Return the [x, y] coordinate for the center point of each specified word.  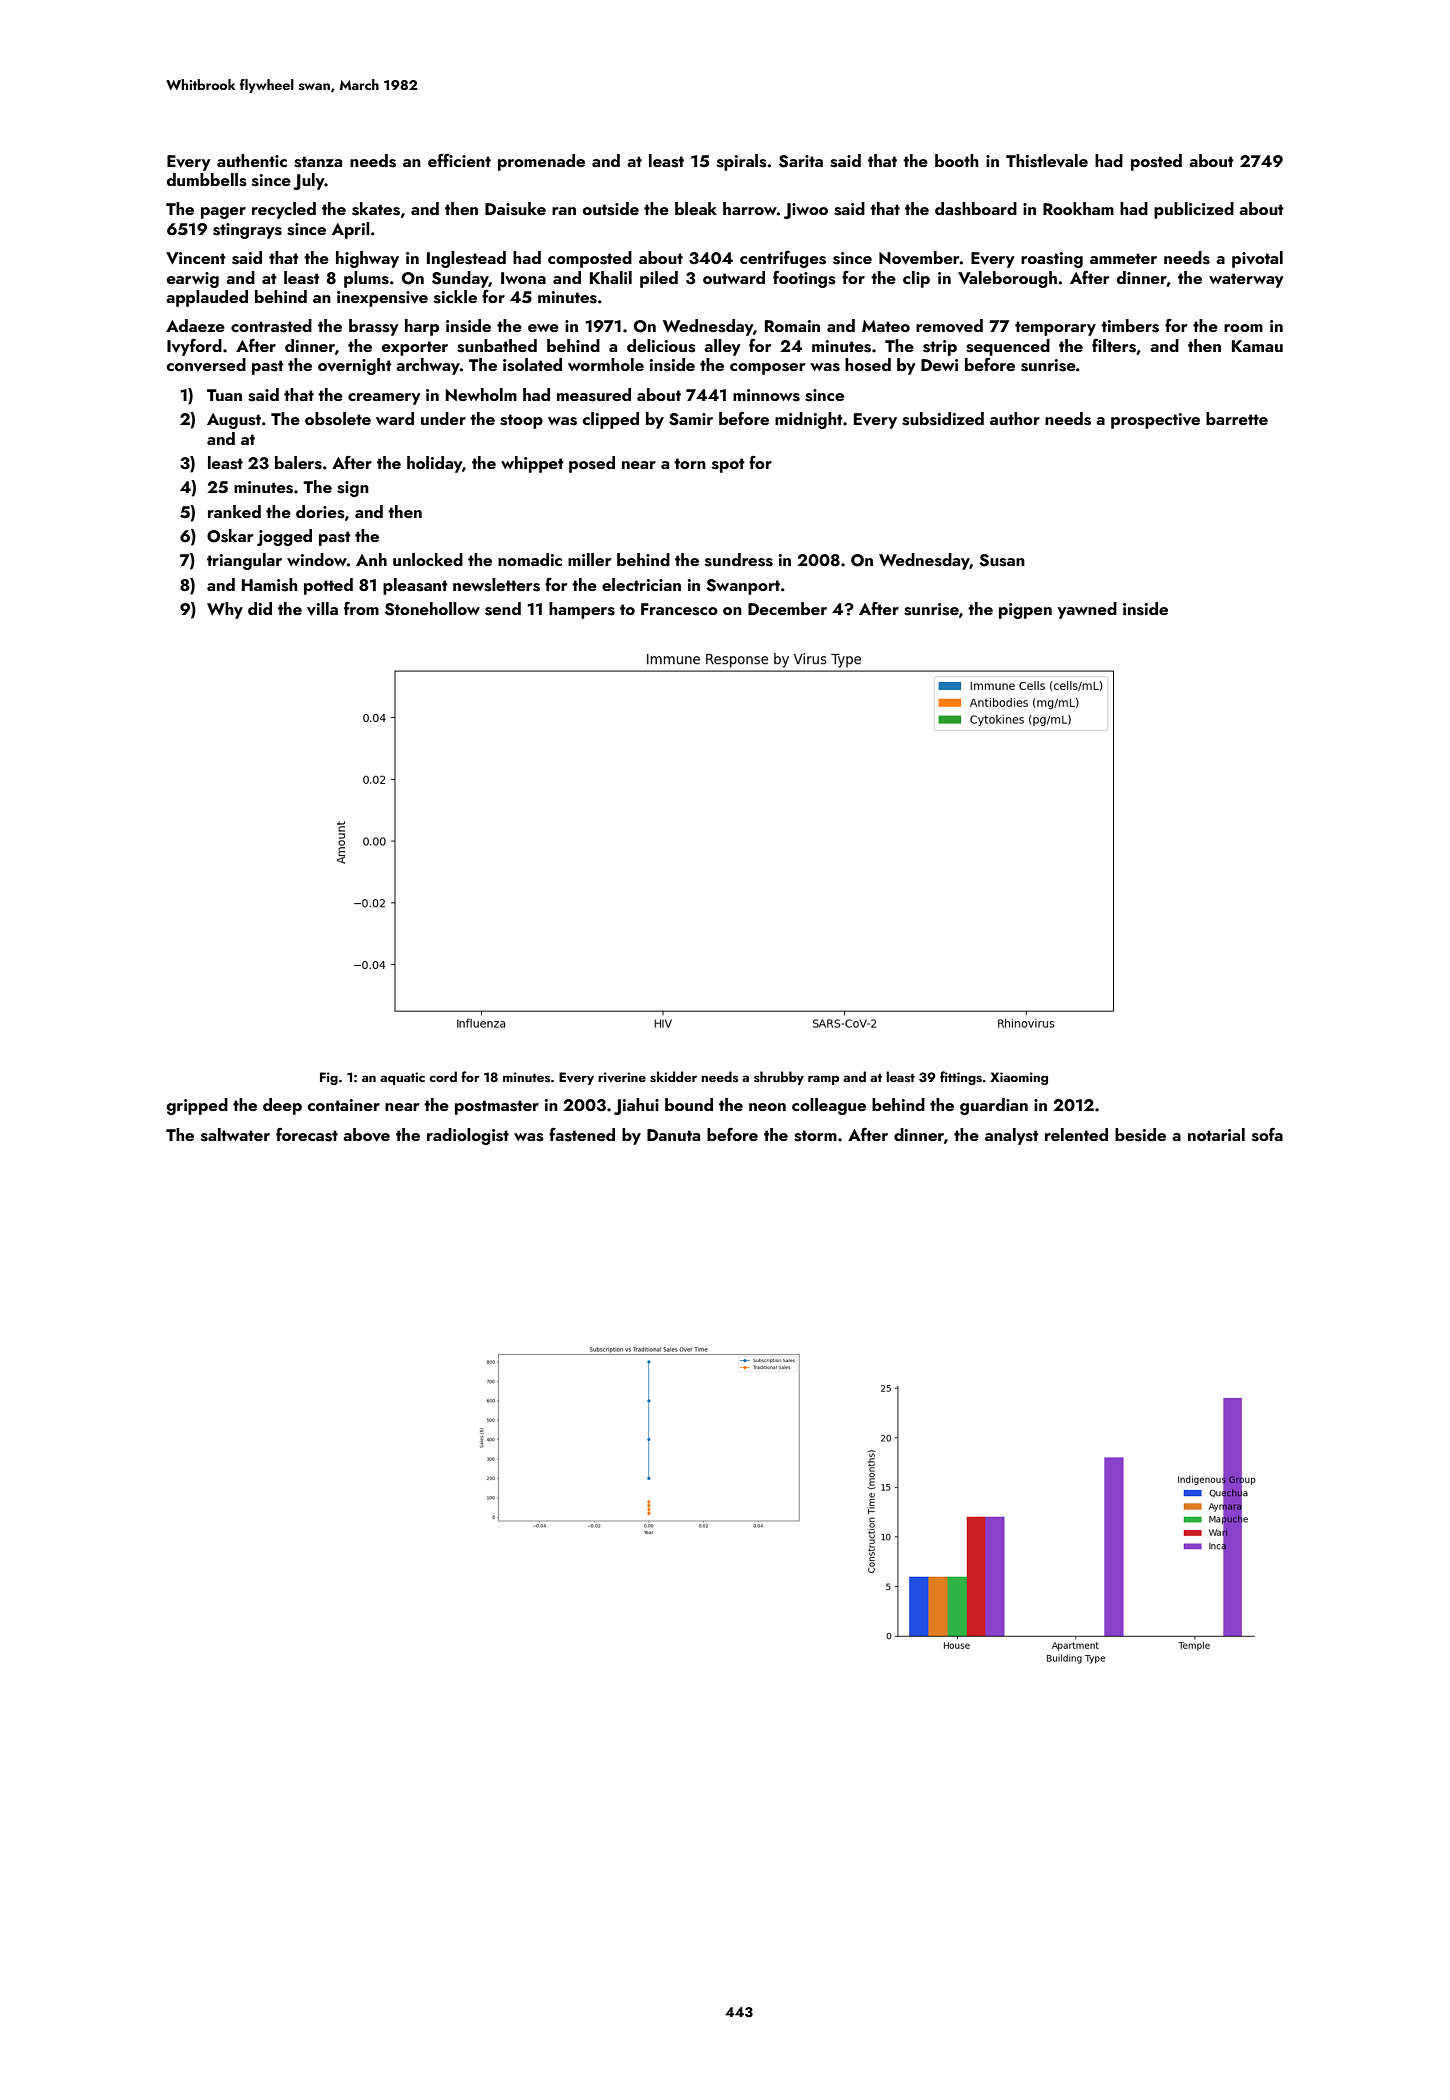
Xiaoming [1019, 1078]
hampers [582, 610]
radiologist [468, 1136]
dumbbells [207, 180]
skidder [673, 1077]
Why [225, 610]
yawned [1087, 610]
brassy [374, 327]
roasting [1052, 260]
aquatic [402, 1078]
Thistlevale [1047, 161]
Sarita [801, 161]
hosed [868, 365]
